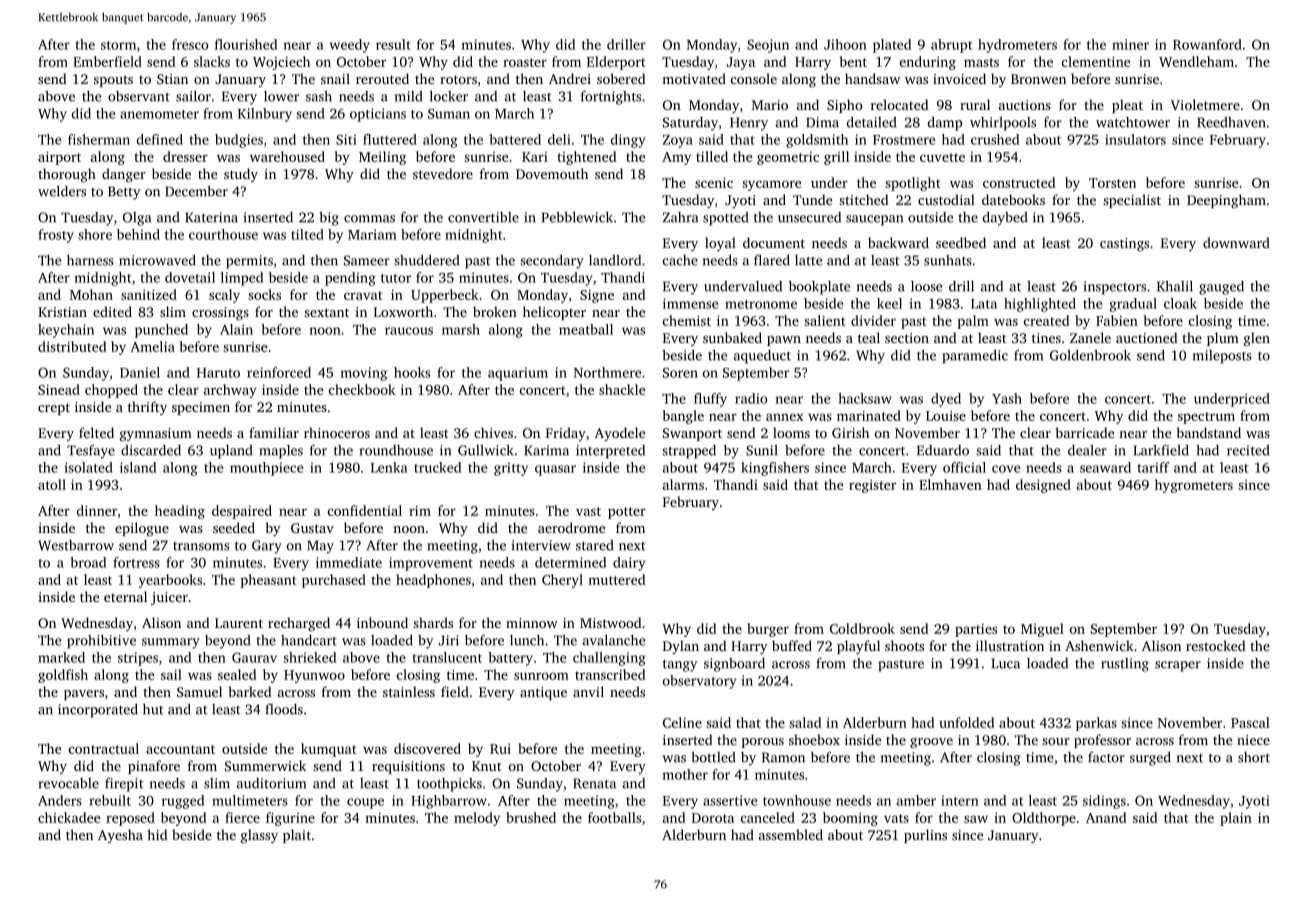 The height and width of the image is (924, 1308). Describe the element at coordinates (118, 45) in the image. I see `storm` at that location.
